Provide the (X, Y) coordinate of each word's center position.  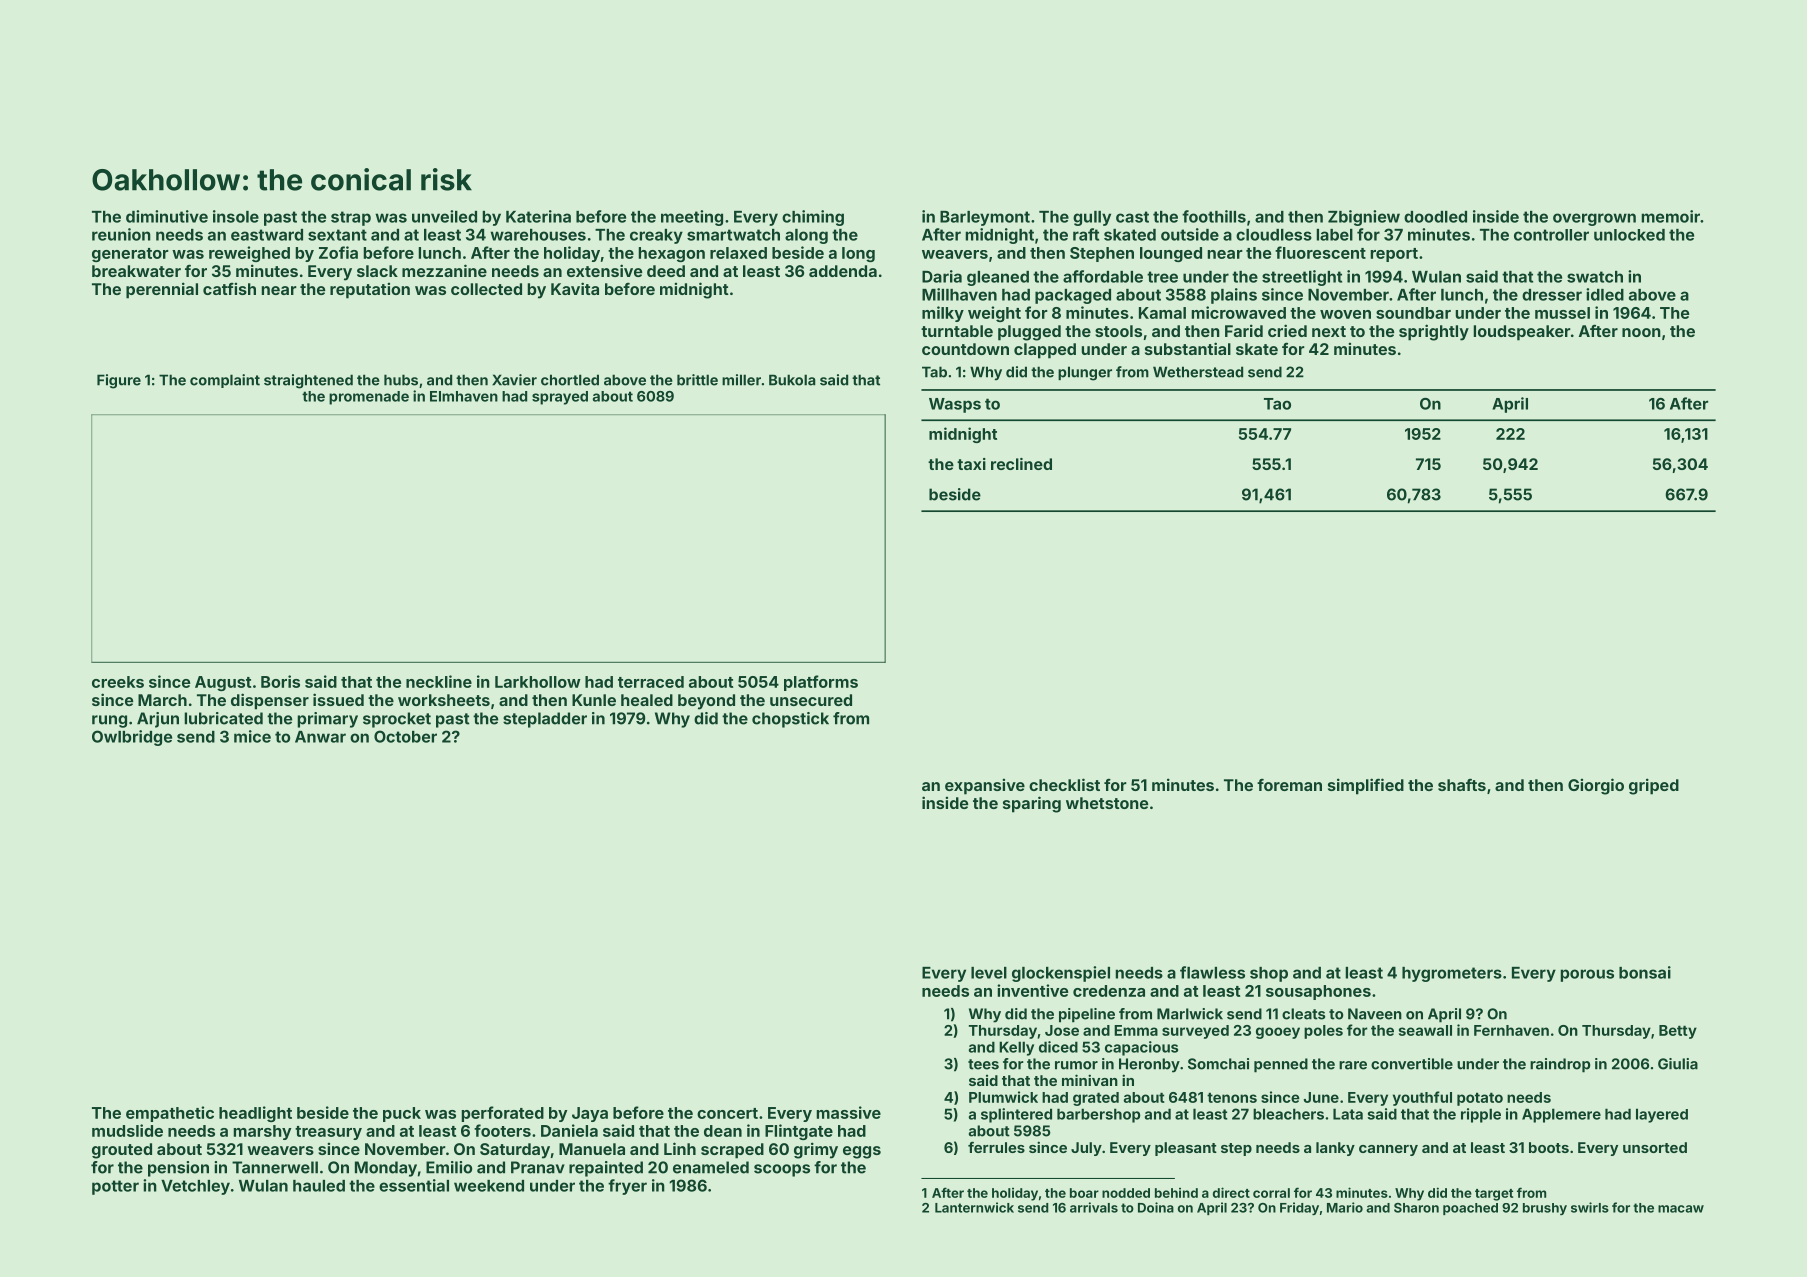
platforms (821, 683)
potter (115, 1187)
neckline (439, 681)
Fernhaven (1511, 1030)
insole (236, 216)
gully (1092, 218)
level (989, 973)
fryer (627, 1187)
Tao (1277, 404)
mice (252, 736)
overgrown (1594, 219)
